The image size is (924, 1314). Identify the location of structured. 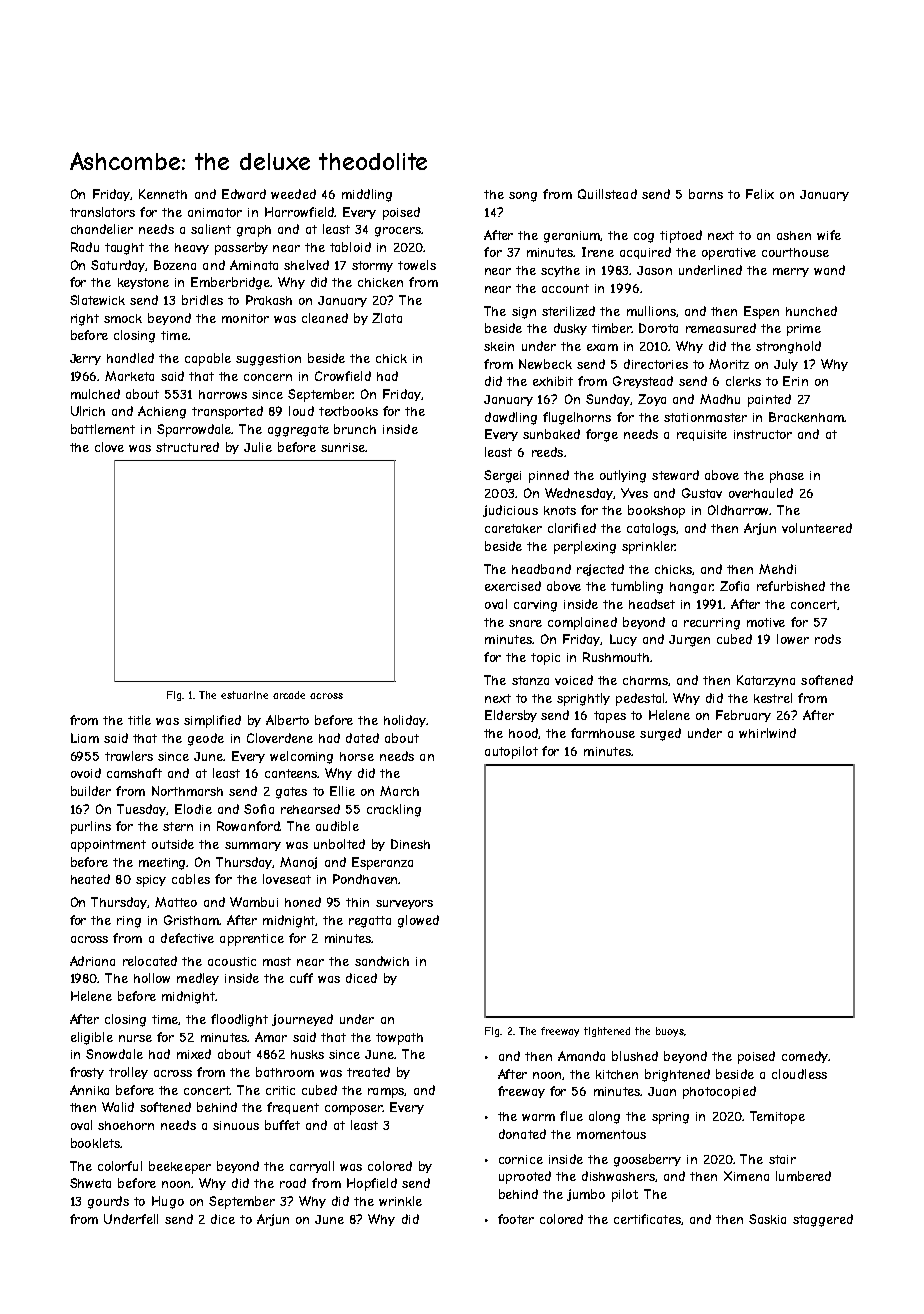
(187, 447).
